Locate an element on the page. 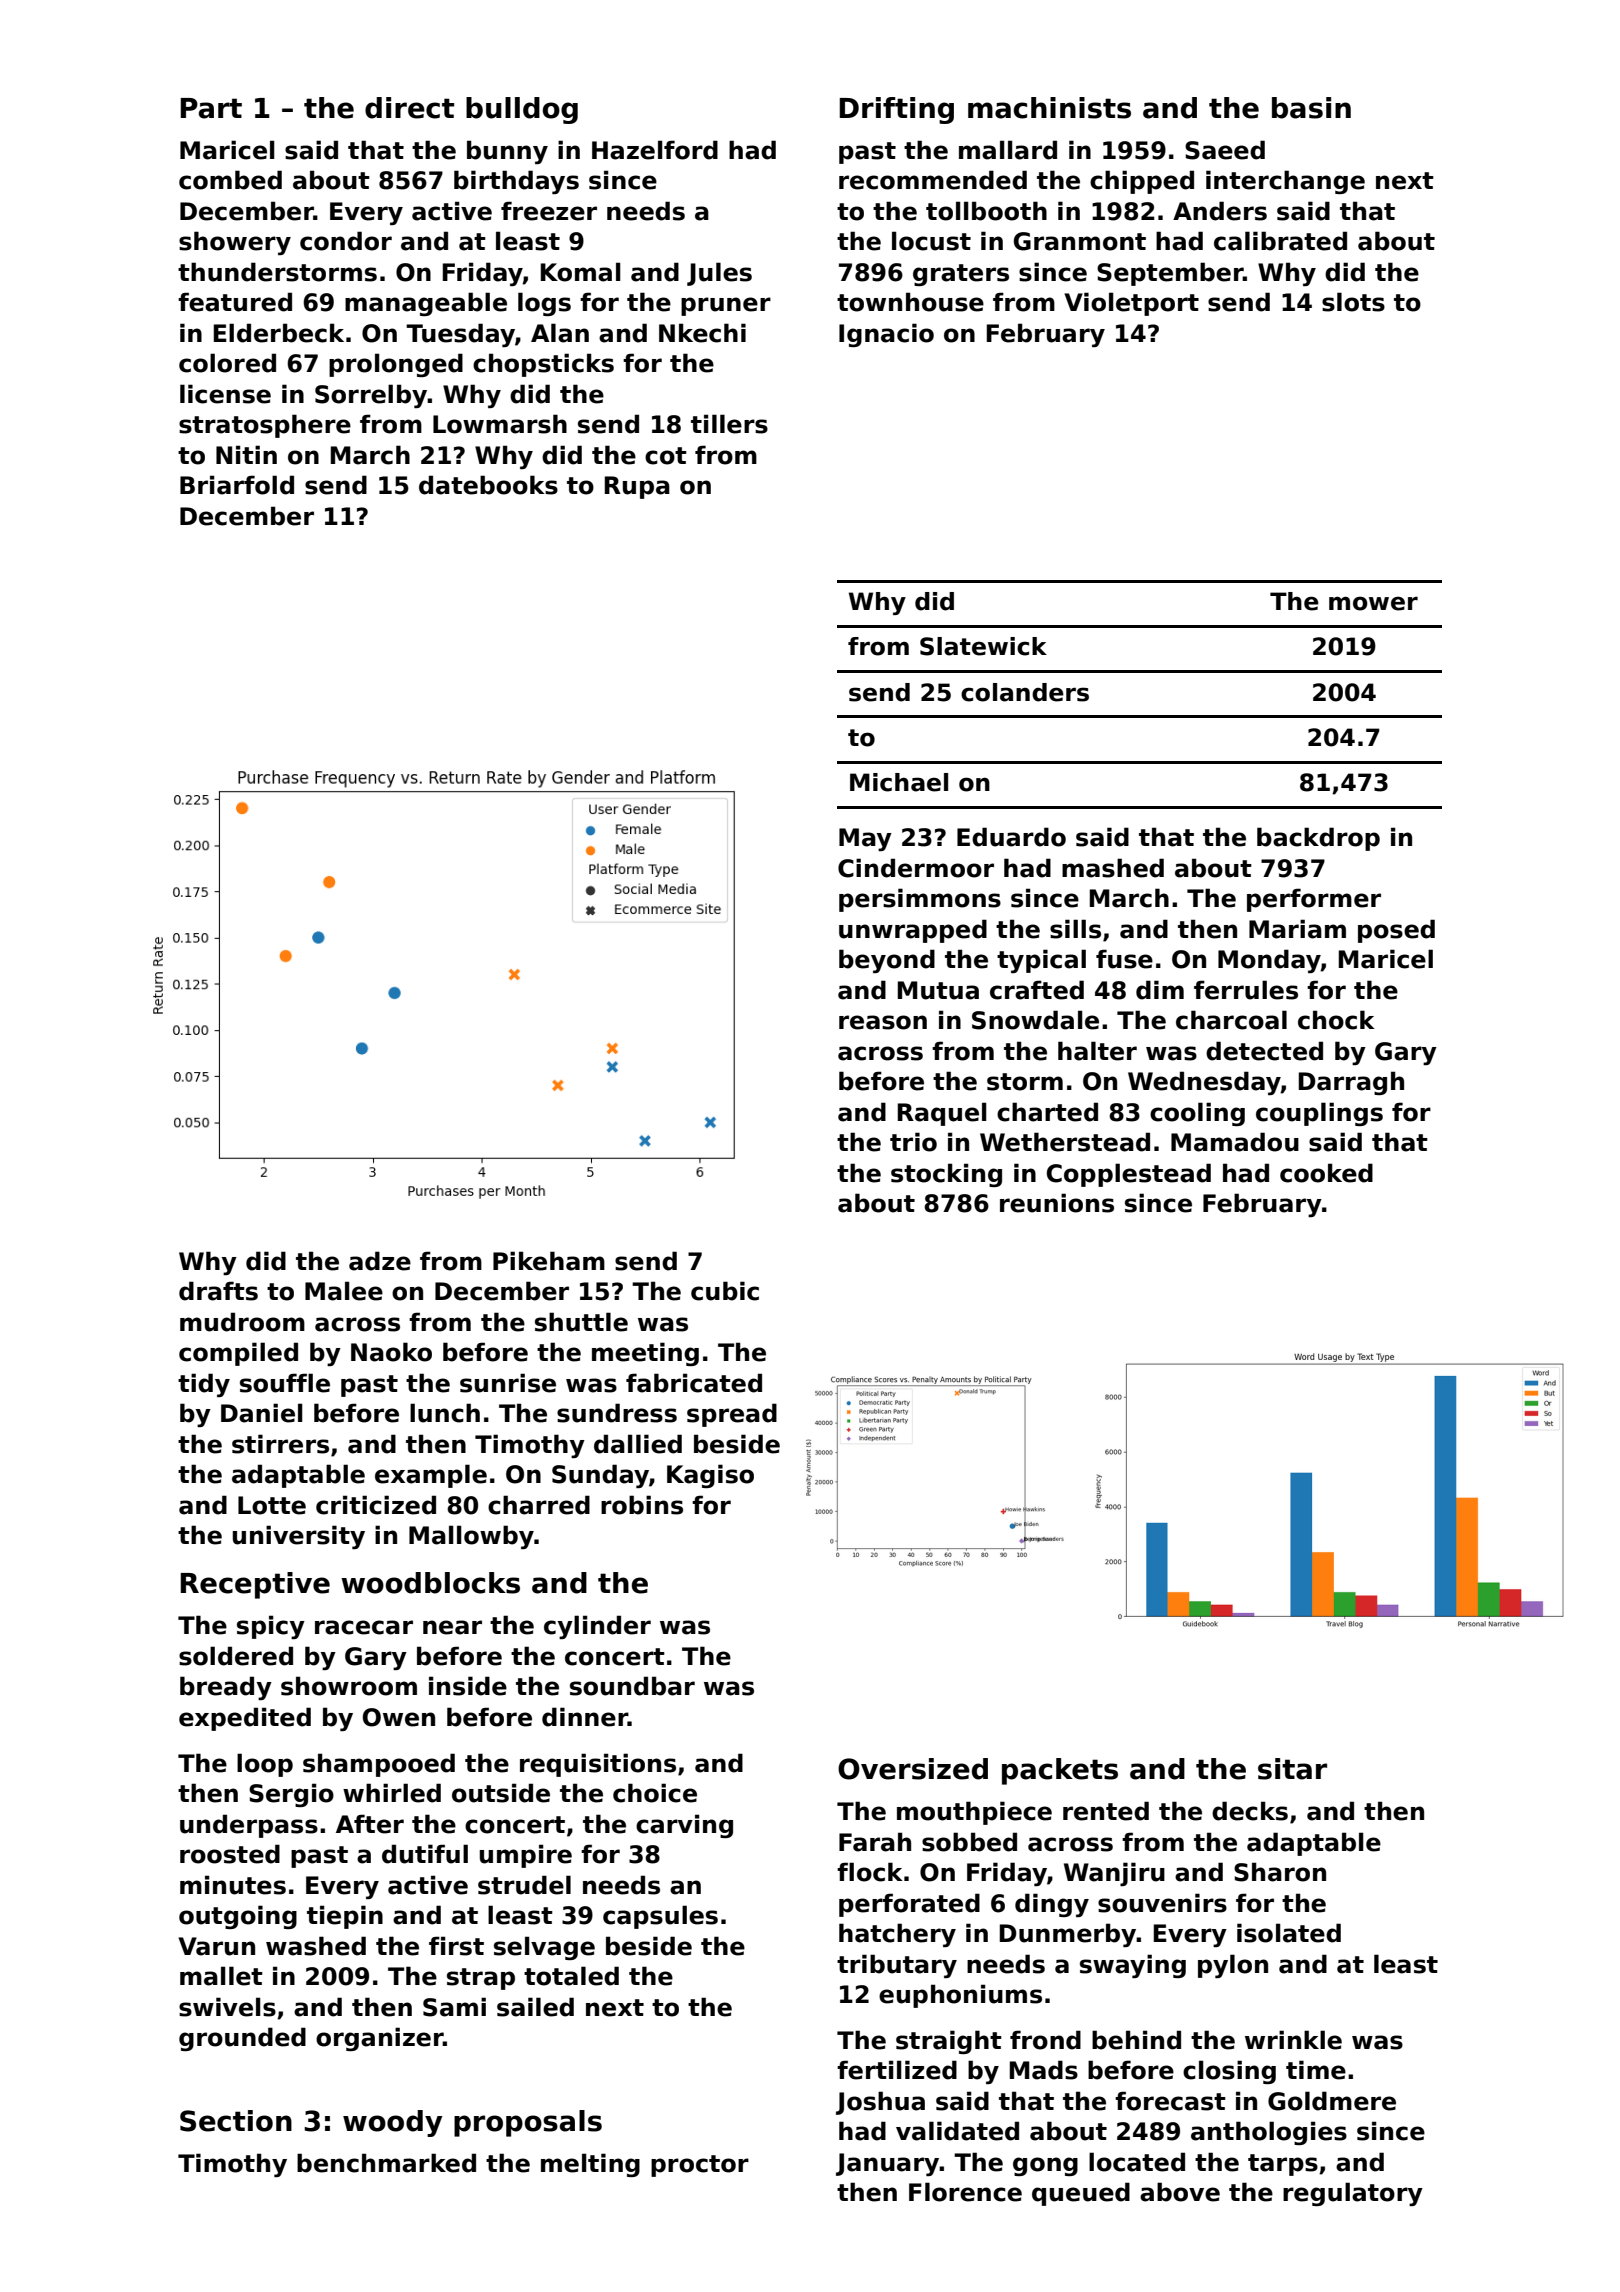 This image has height=2292, width=1620. Briarfold is located at coordinates (237, 485).
